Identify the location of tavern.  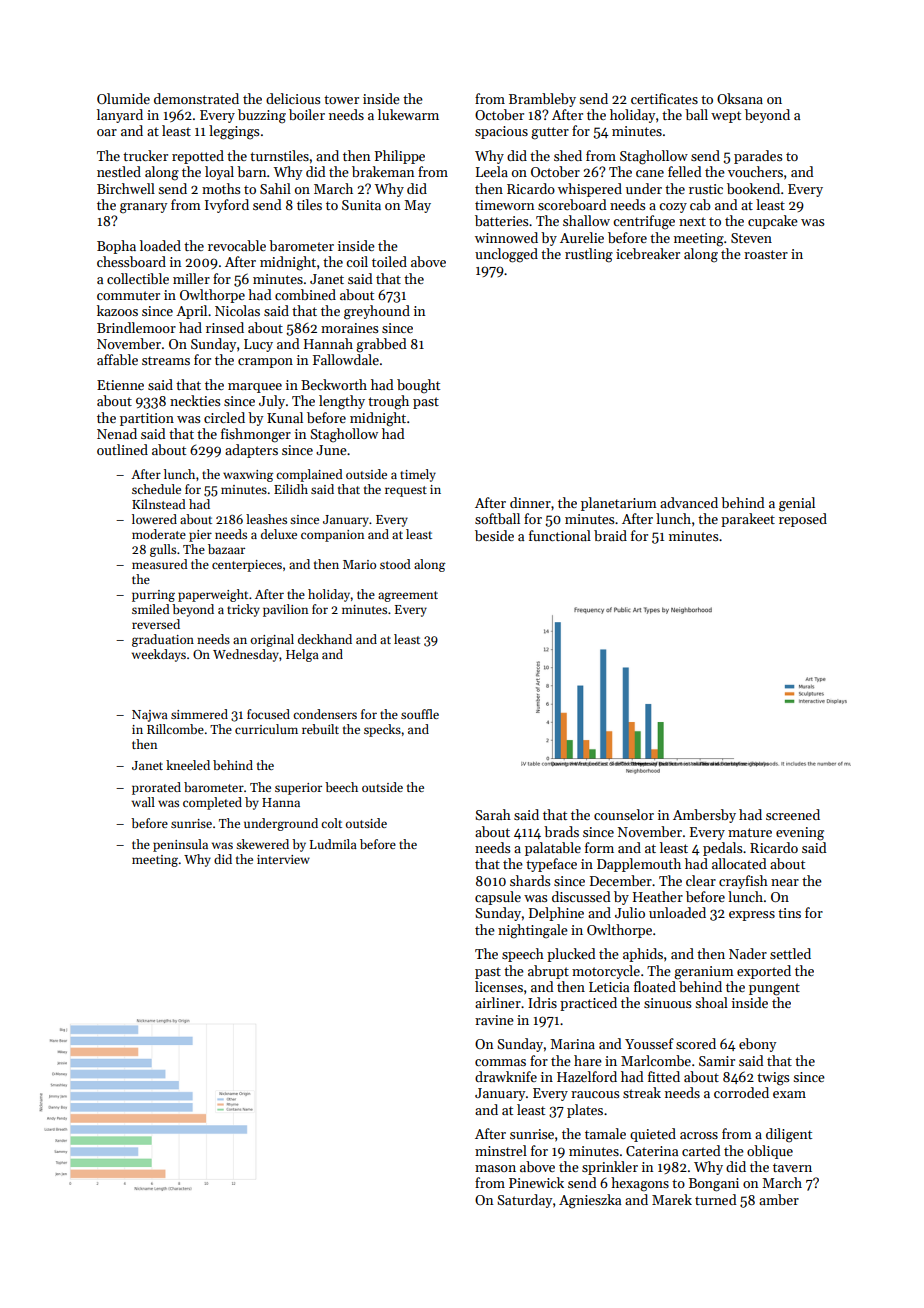
(792, 1167).
